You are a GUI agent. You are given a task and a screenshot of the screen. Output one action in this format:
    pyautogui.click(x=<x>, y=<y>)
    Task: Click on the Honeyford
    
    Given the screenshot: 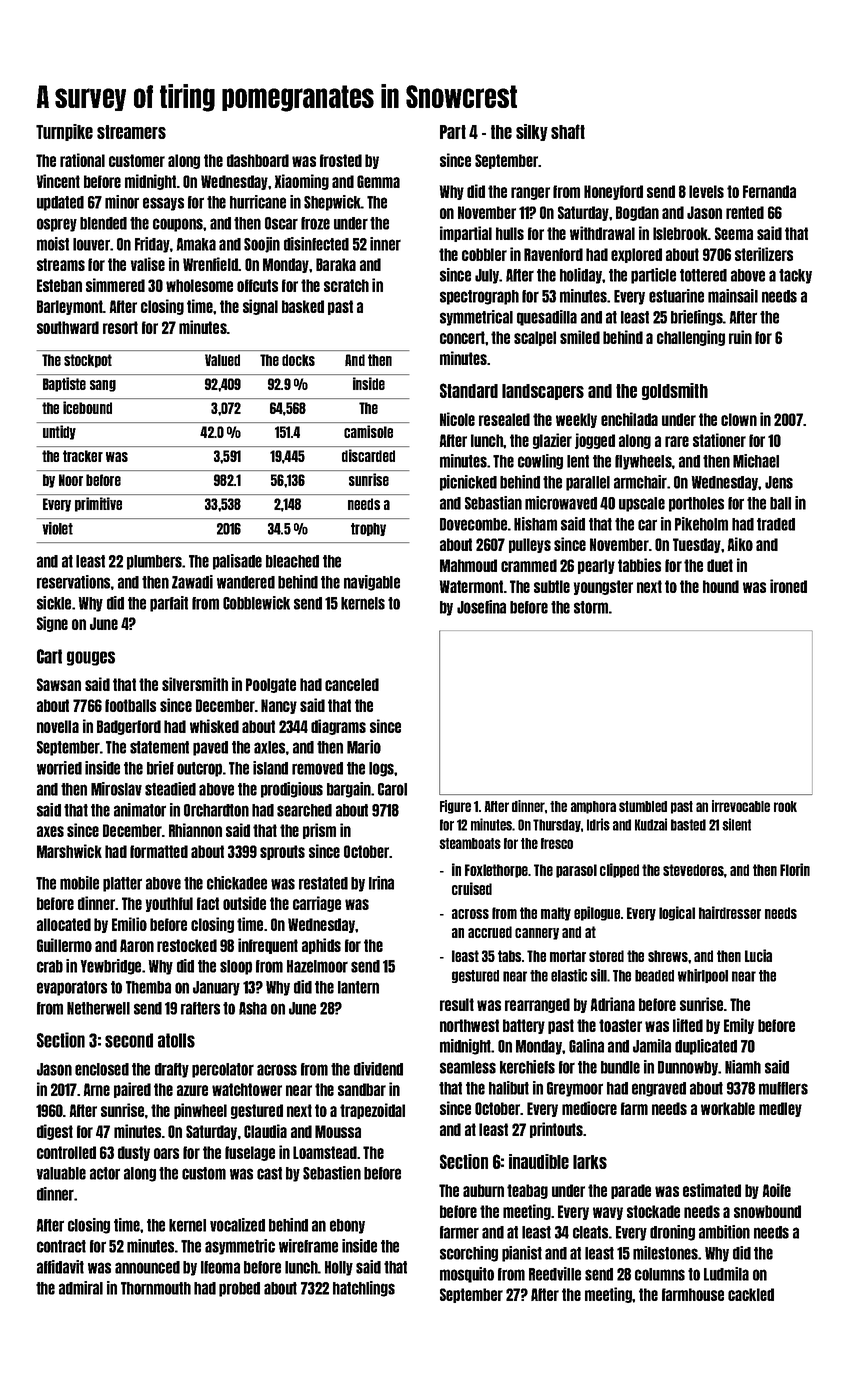 What is the action you would take?
    pyautogui.click(x=613, y=192)
